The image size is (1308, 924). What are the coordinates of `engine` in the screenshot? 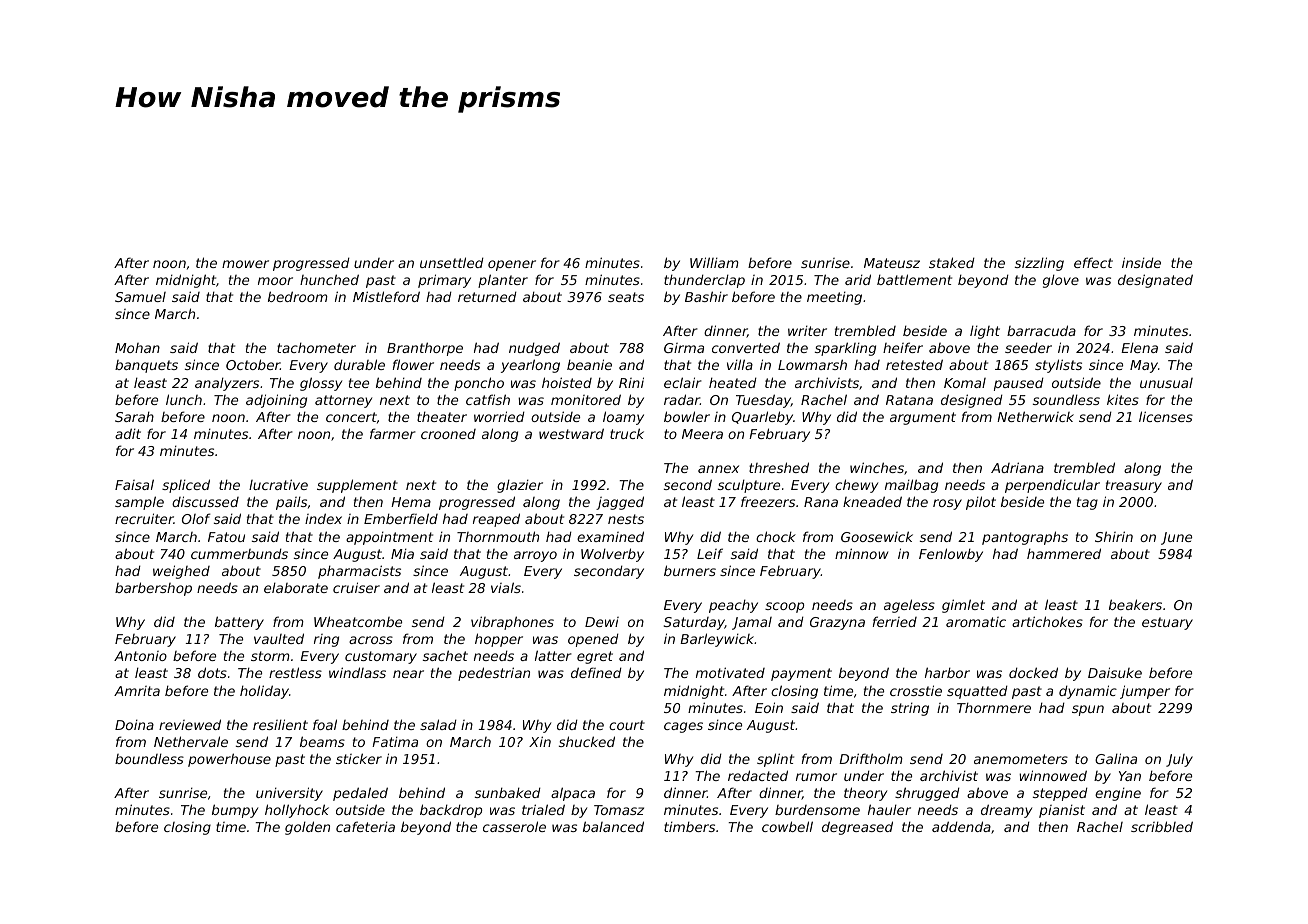 It's located at (1118, 794).
